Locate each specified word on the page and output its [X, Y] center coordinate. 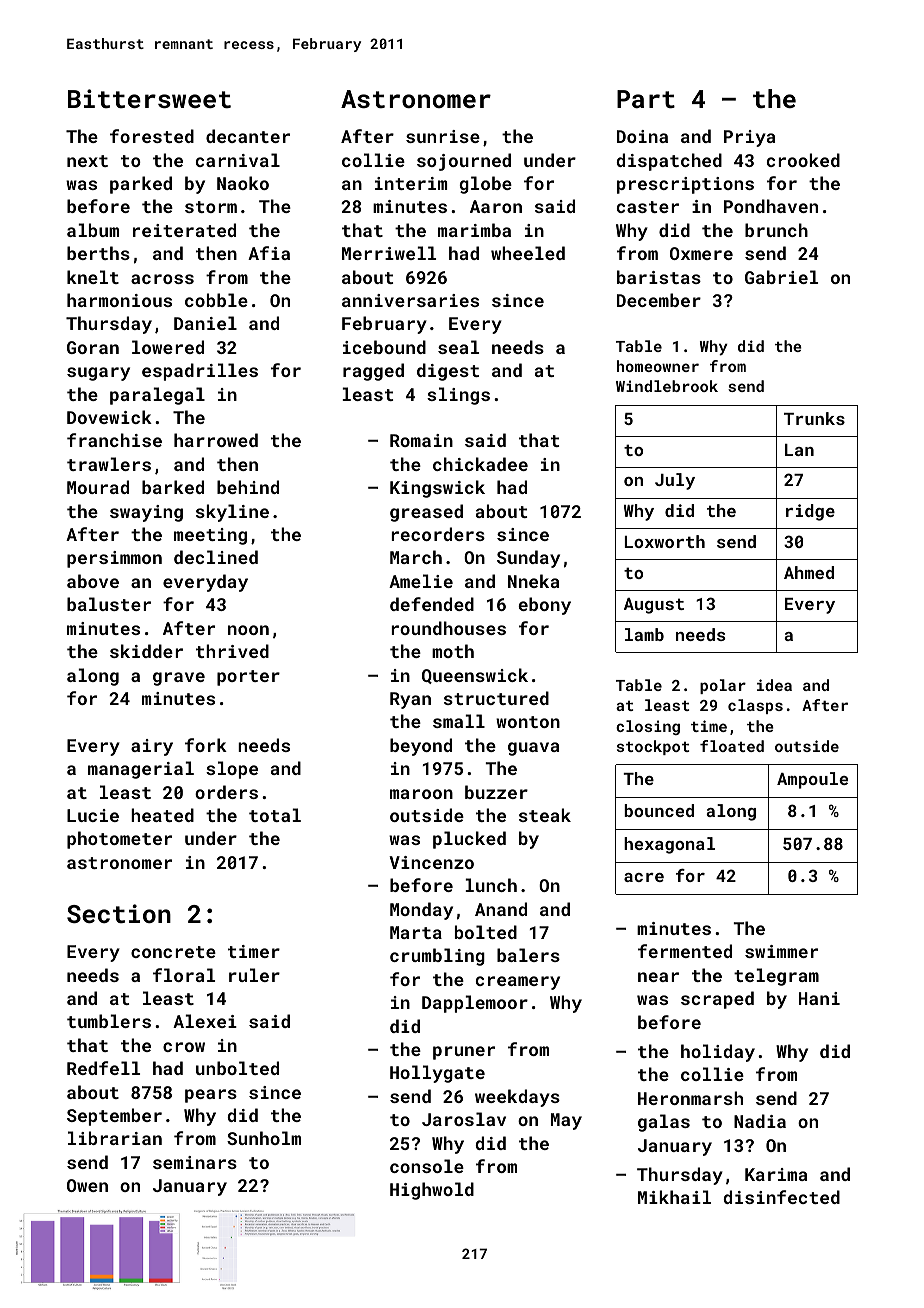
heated [162, 815]
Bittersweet [149, 98]
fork [206, 745]
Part [646, 99]
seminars [195, 1162]
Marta [416, 932]
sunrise [443, 136]
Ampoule [812, 780]
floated [732, 746]
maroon [421, 794]
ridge [810, 512]
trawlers [109, 464]
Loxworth [665, 541]
